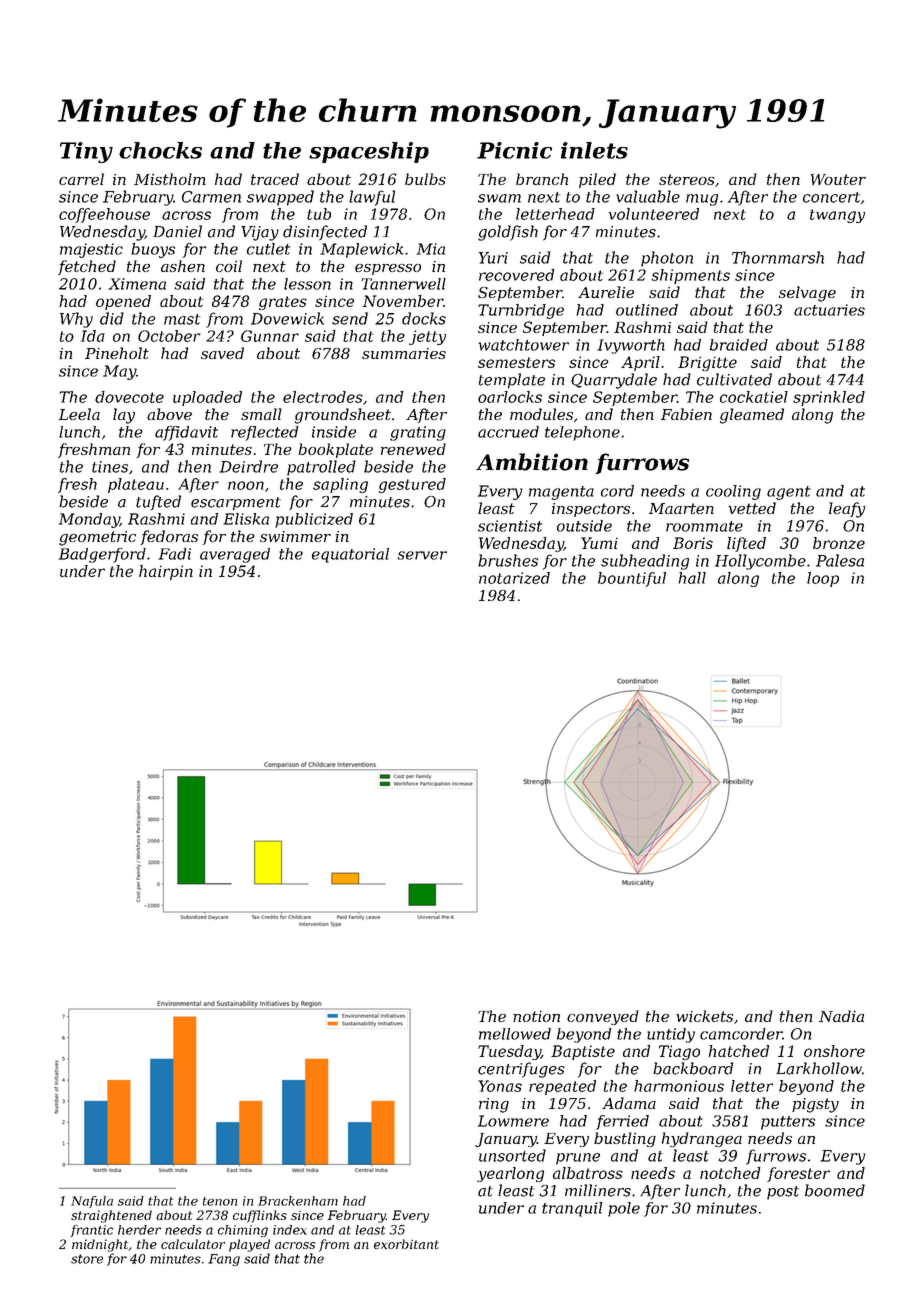 The height and width of the screenshot is (1308, 924). Describe the element at coordinates (369, 152) in the screenshot. I see `spaceship` at that location.
